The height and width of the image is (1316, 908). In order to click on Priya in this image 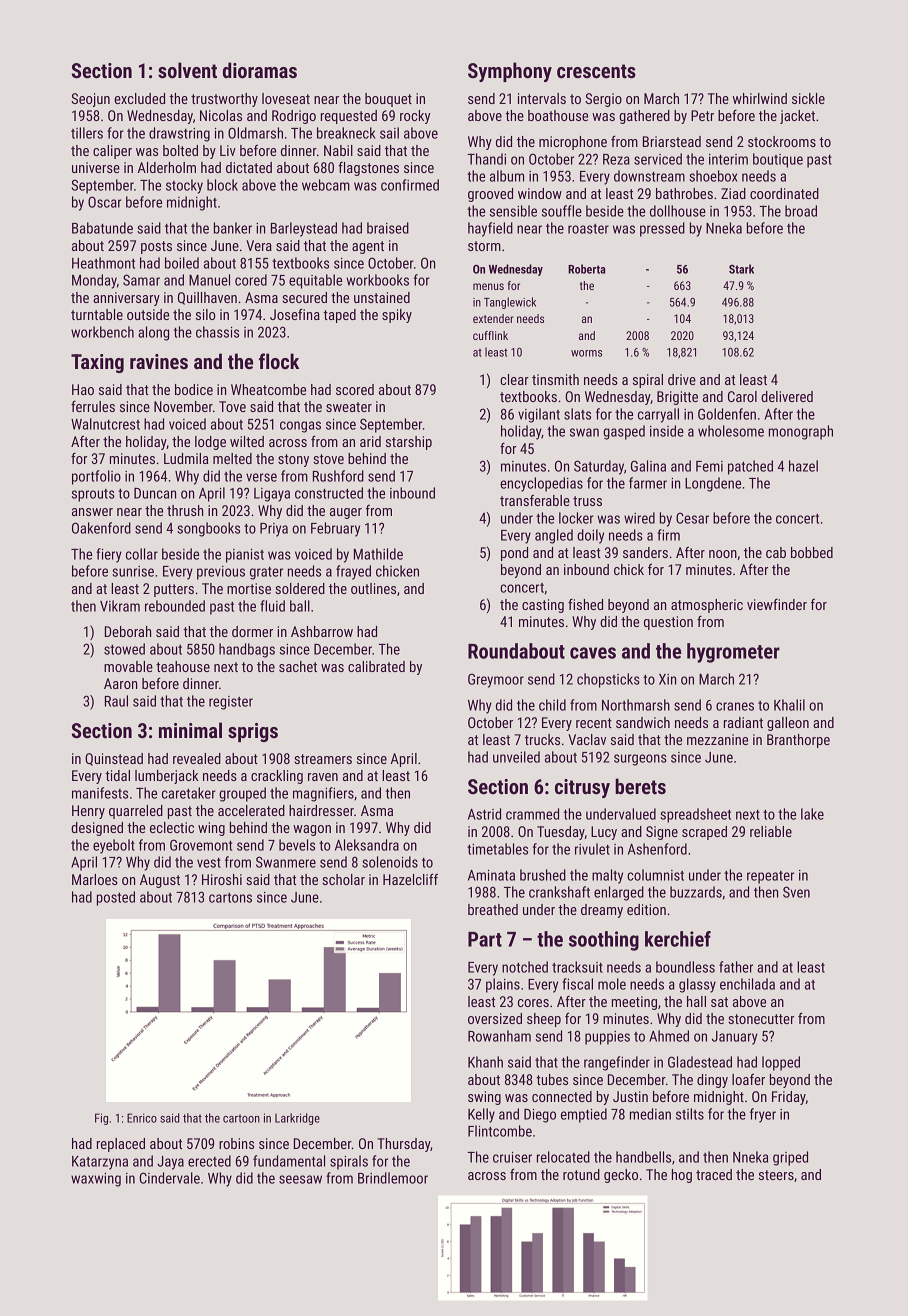, I will do `click(274, 530)`.
